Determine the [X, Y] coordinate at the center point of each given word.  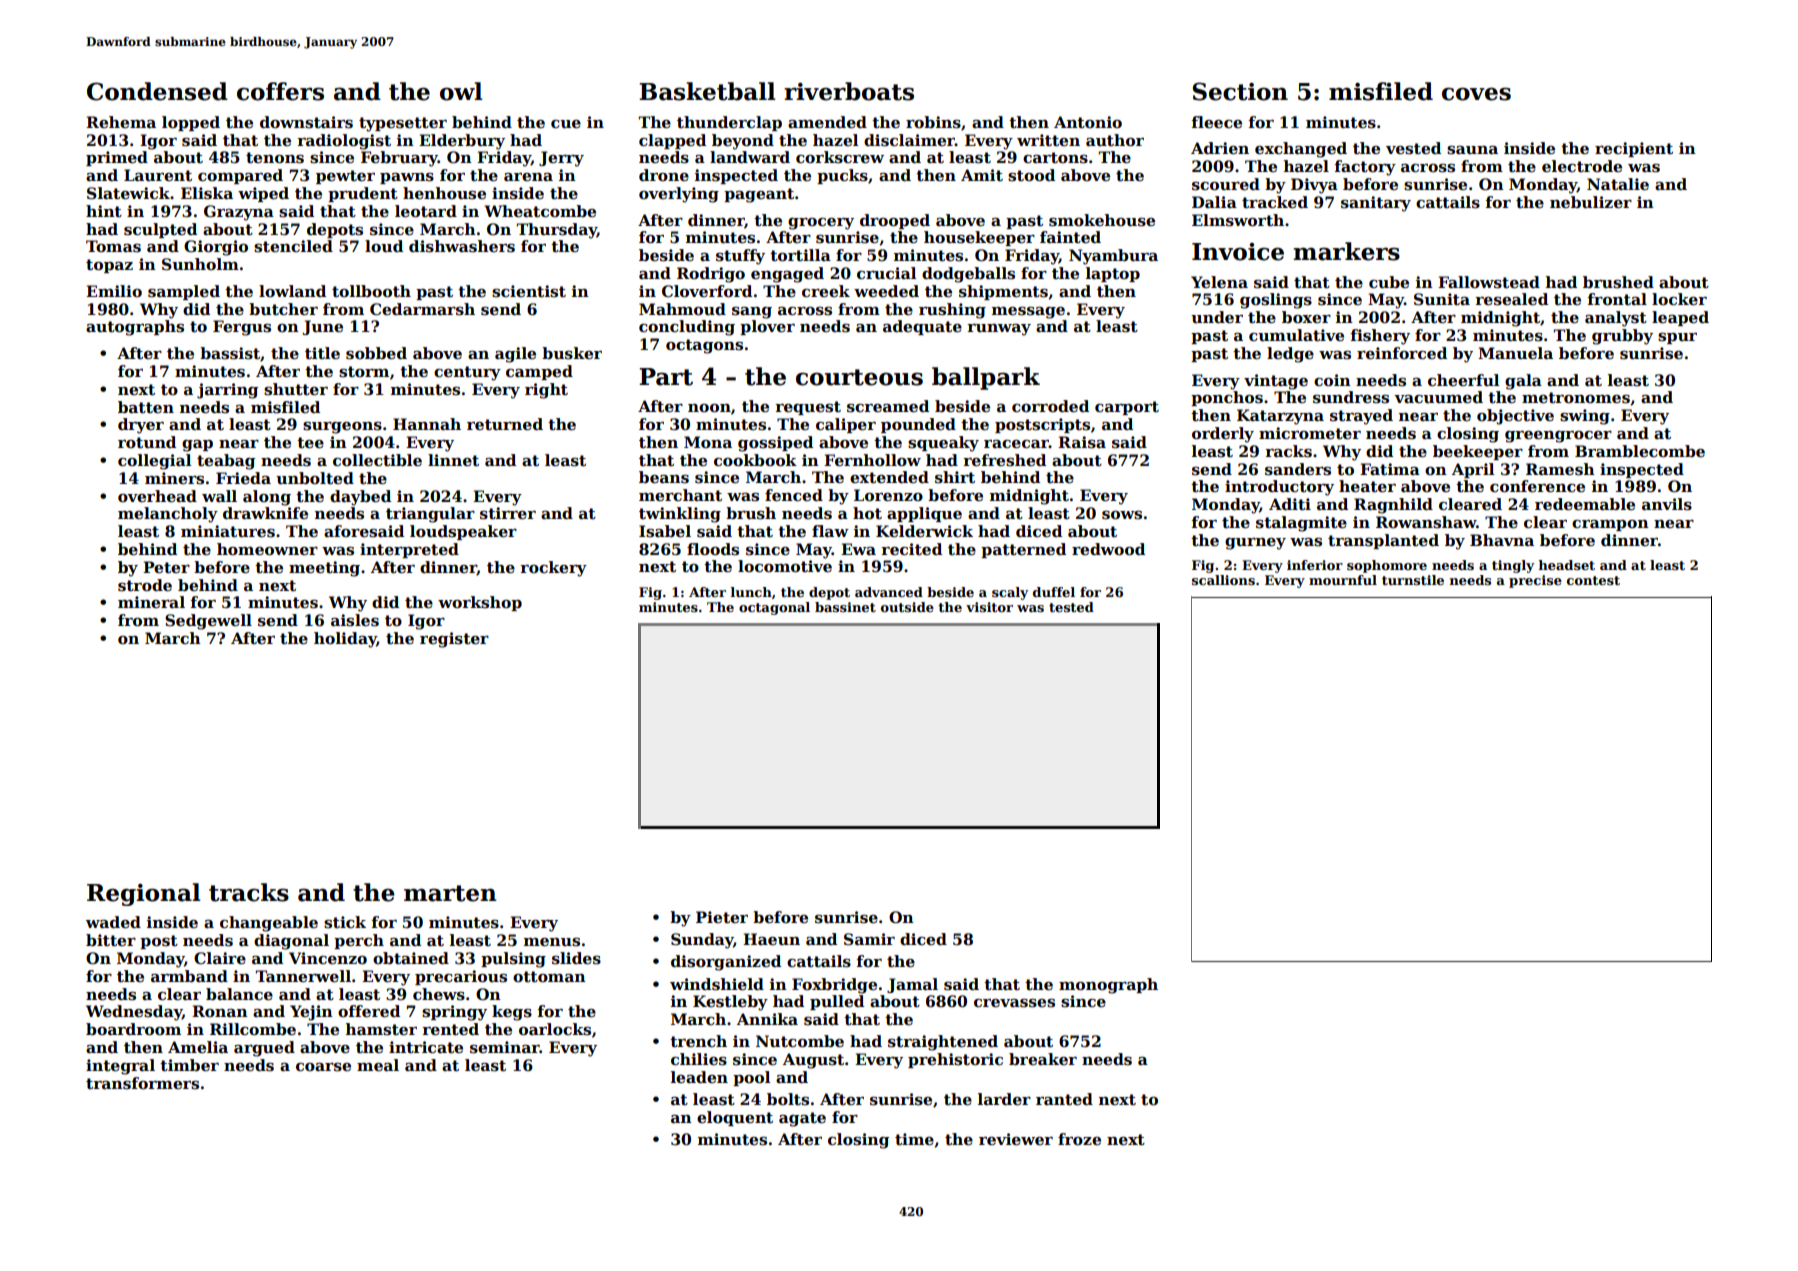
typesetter [403, 124]
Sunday [702, 941]
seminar [505, 1047]
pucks [842, 176]
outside [907, 607]
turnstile [1413, 580]
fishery [1380, 337]
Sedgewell [208, 622]
